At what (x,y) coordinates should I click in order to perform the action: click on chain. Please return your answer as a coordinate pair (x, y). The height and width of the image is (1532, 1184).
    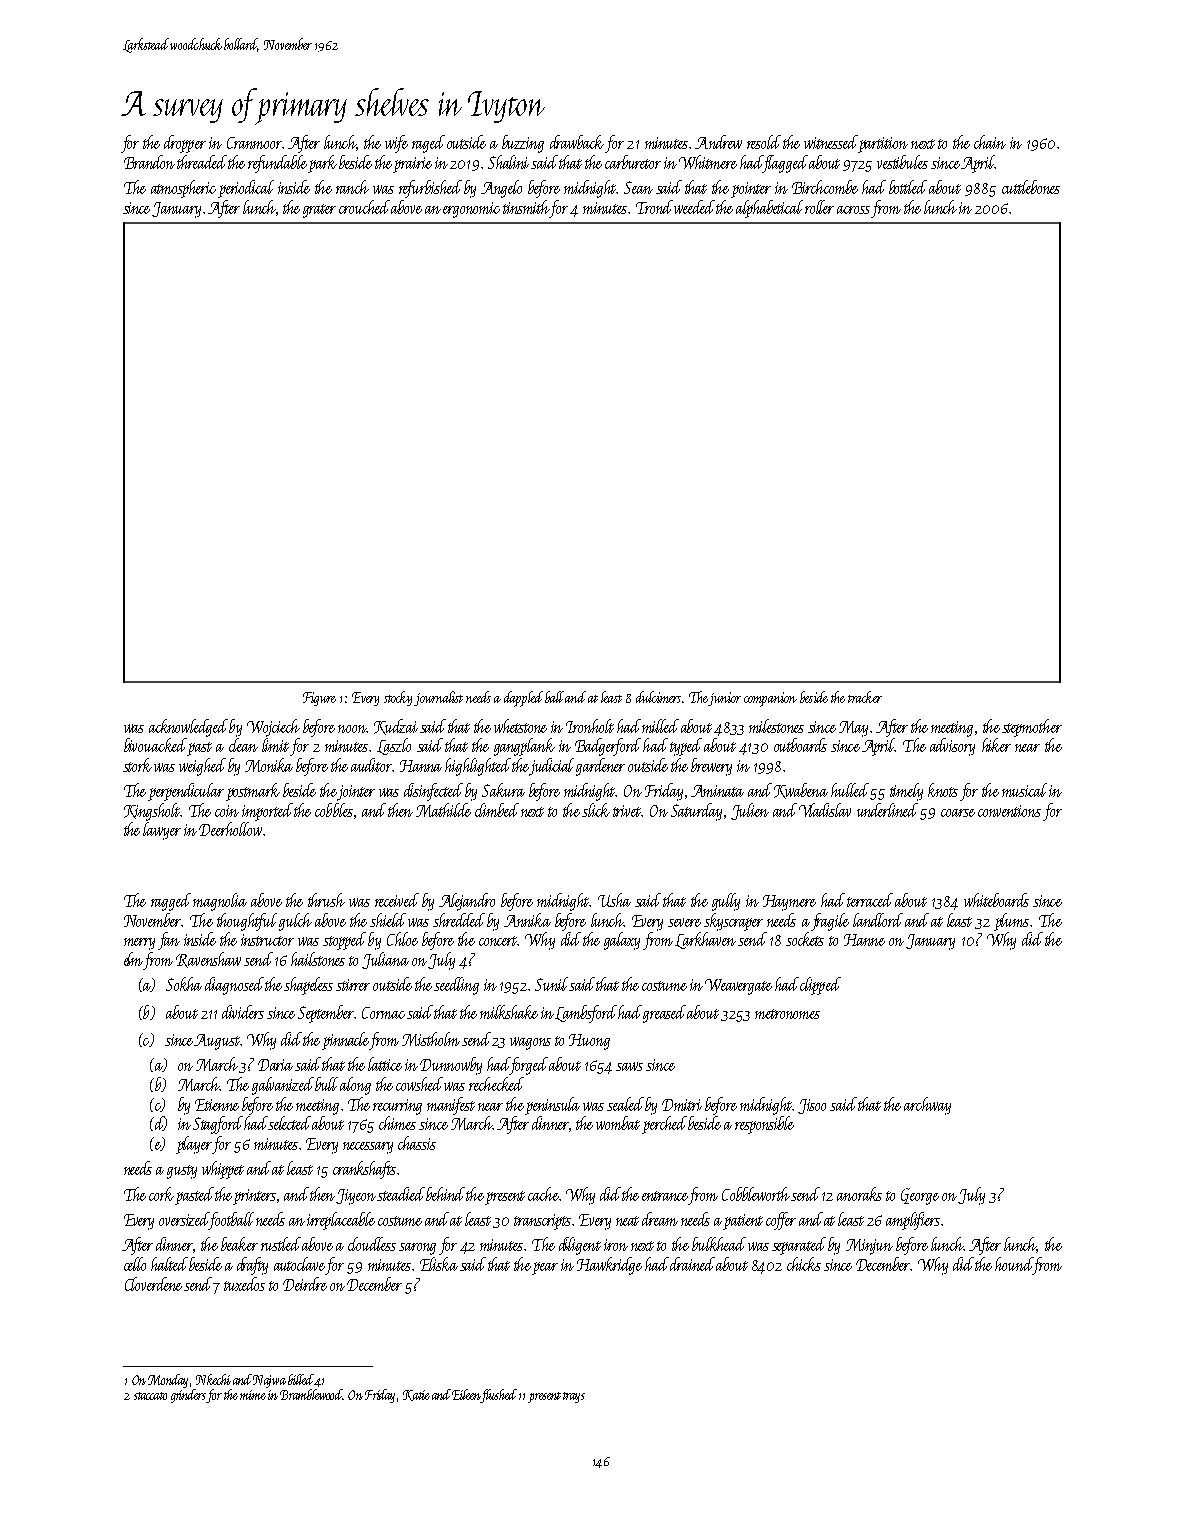
    Looking at the image, I should click on (990, 142).
